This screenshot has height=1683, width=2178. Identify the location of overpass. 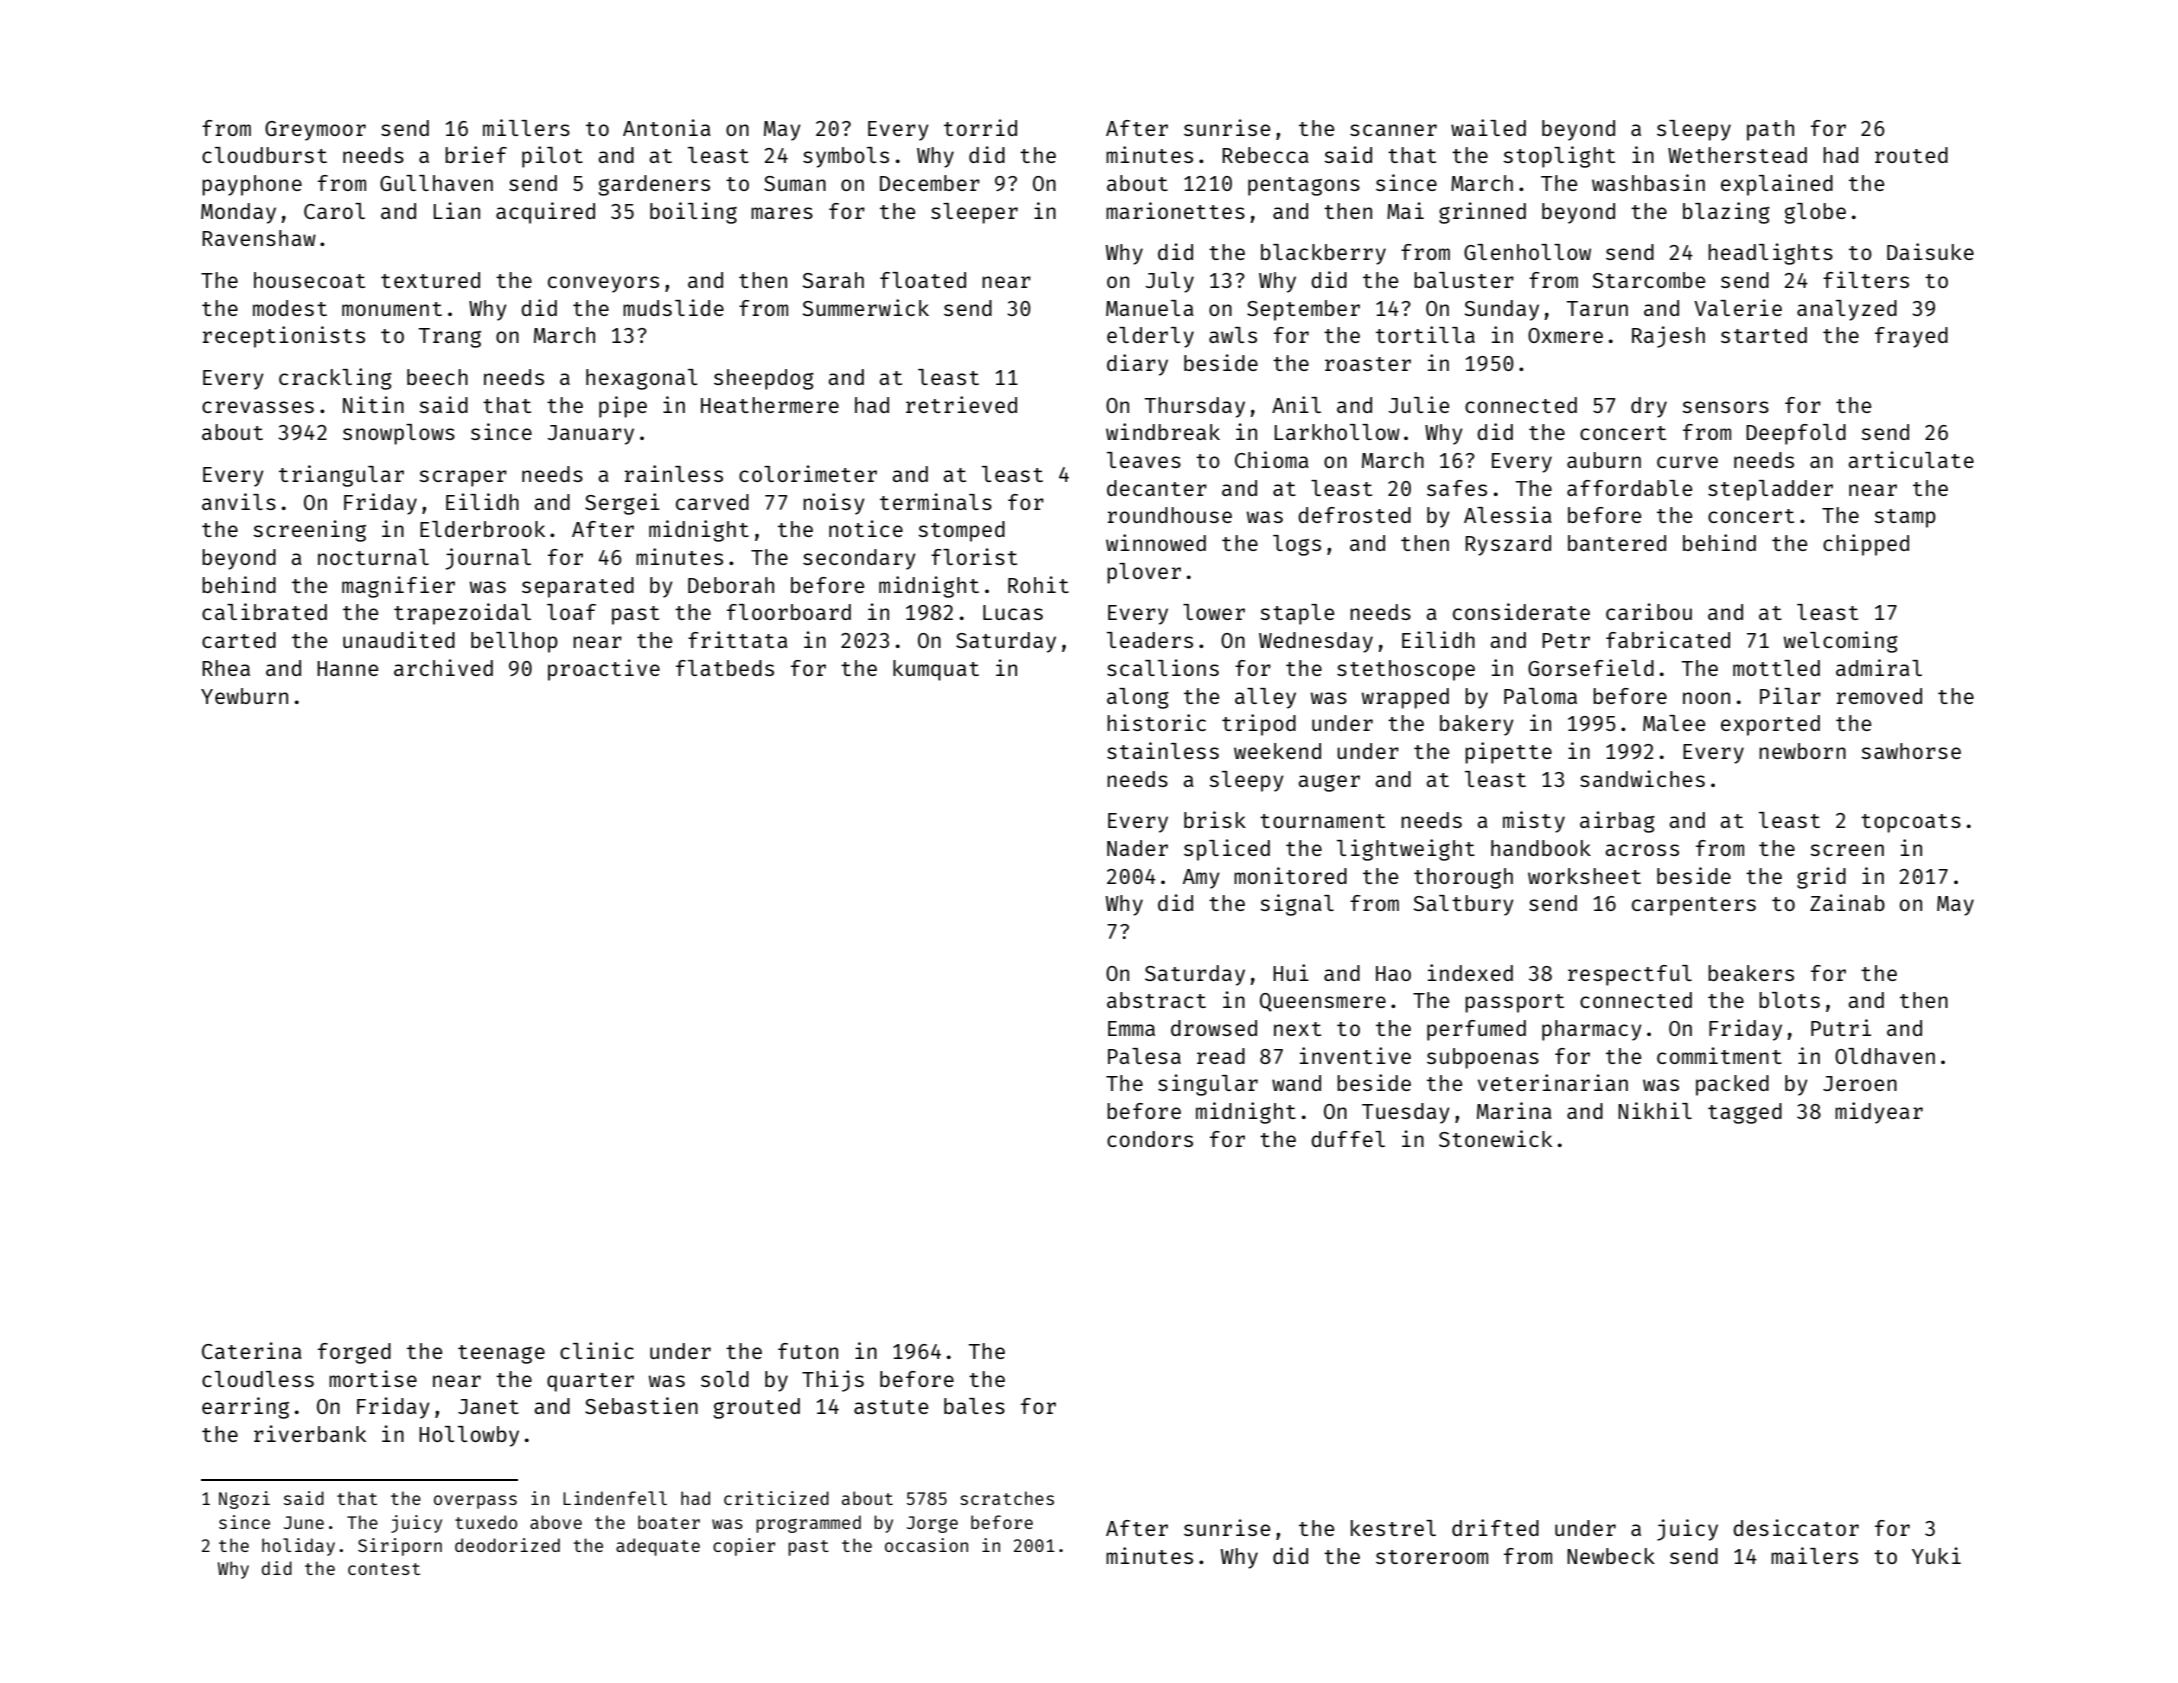
(475, 1502).
